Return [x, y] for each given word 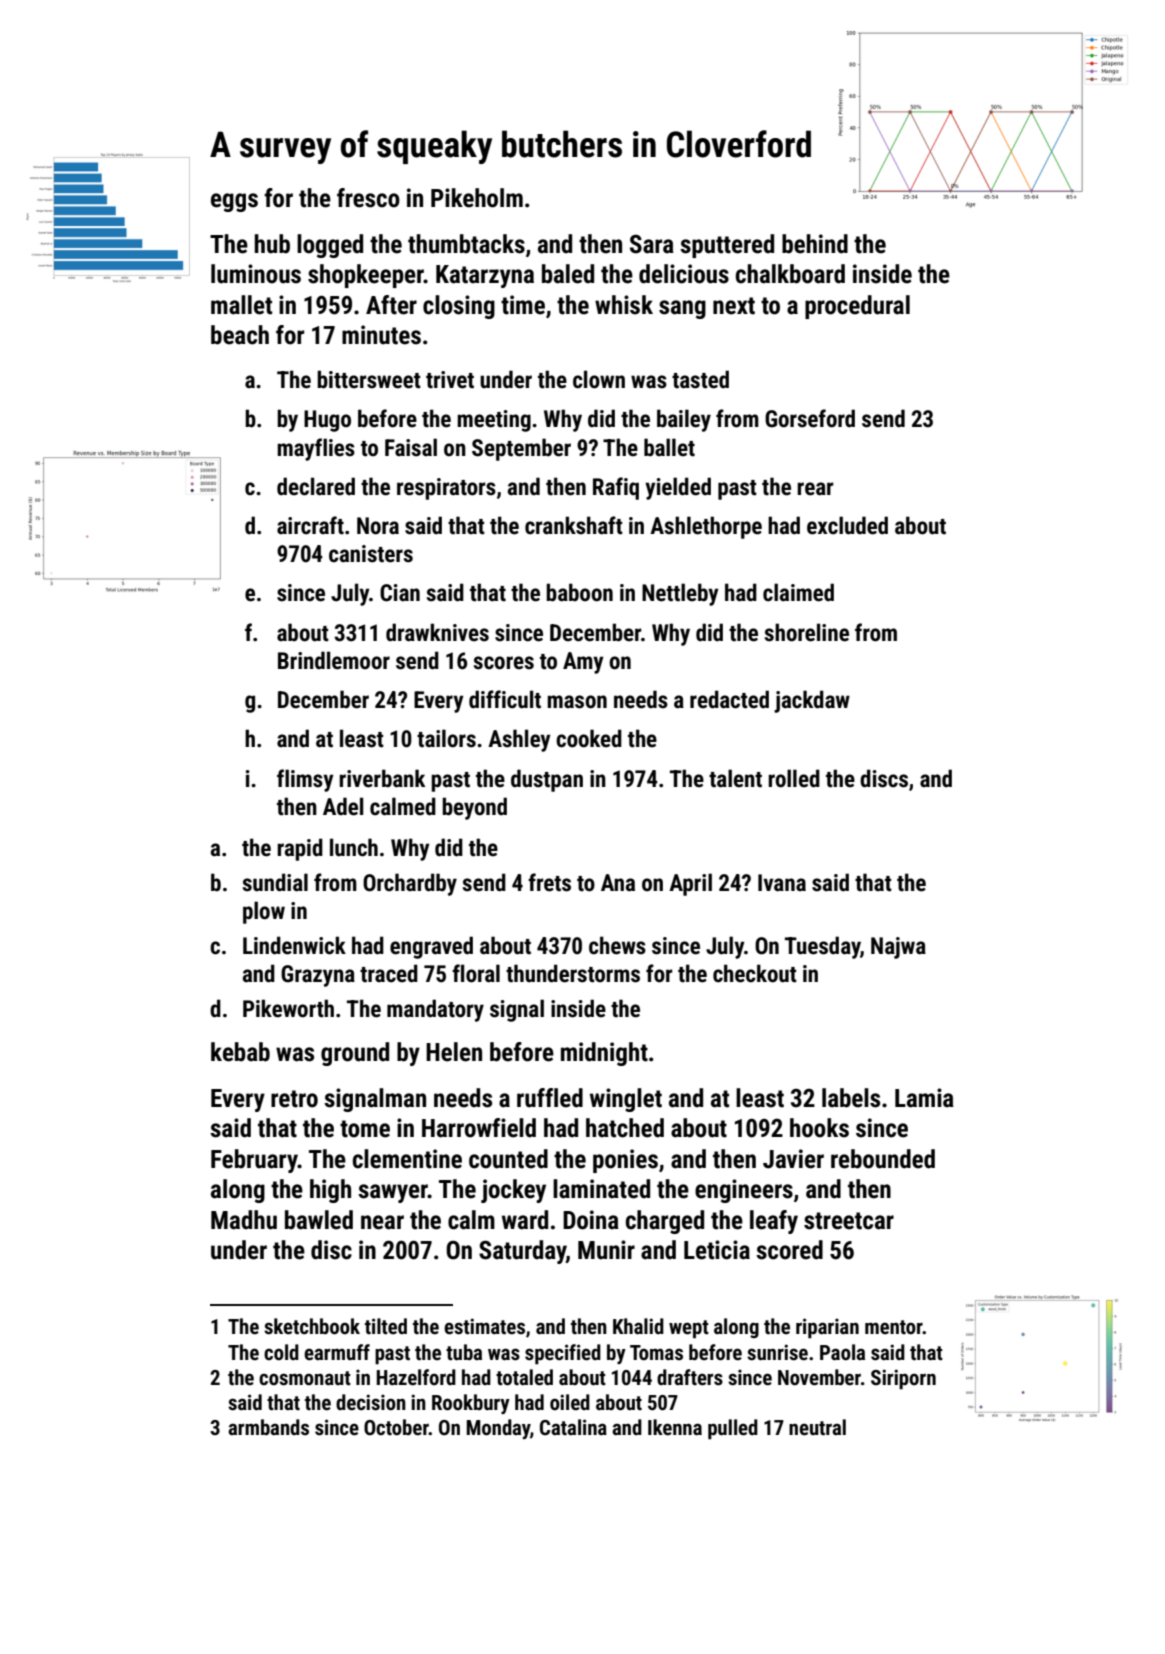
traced [389, 973]
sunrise [777, 1352]
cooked [589, 738]
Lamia [924, 1098]
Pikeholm [477, 198]
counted [508, 1159]
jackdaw [812, 701]
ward [525, 1220]
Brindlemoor [334, 660]
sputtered [727, 246]
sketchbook [312, 1326]
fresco [368, 198]
